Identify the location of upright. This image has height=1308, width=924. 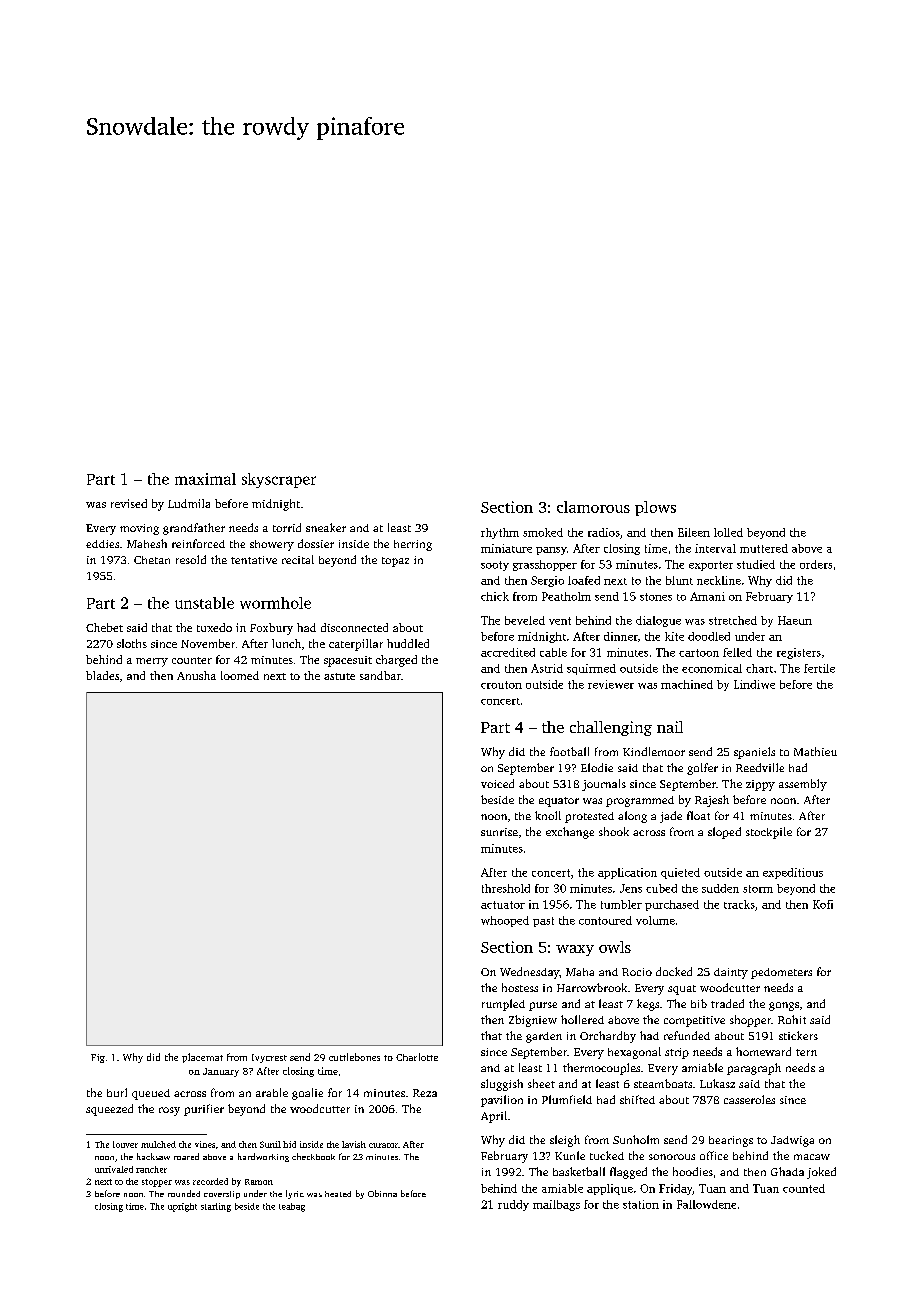
(182, 1207).
